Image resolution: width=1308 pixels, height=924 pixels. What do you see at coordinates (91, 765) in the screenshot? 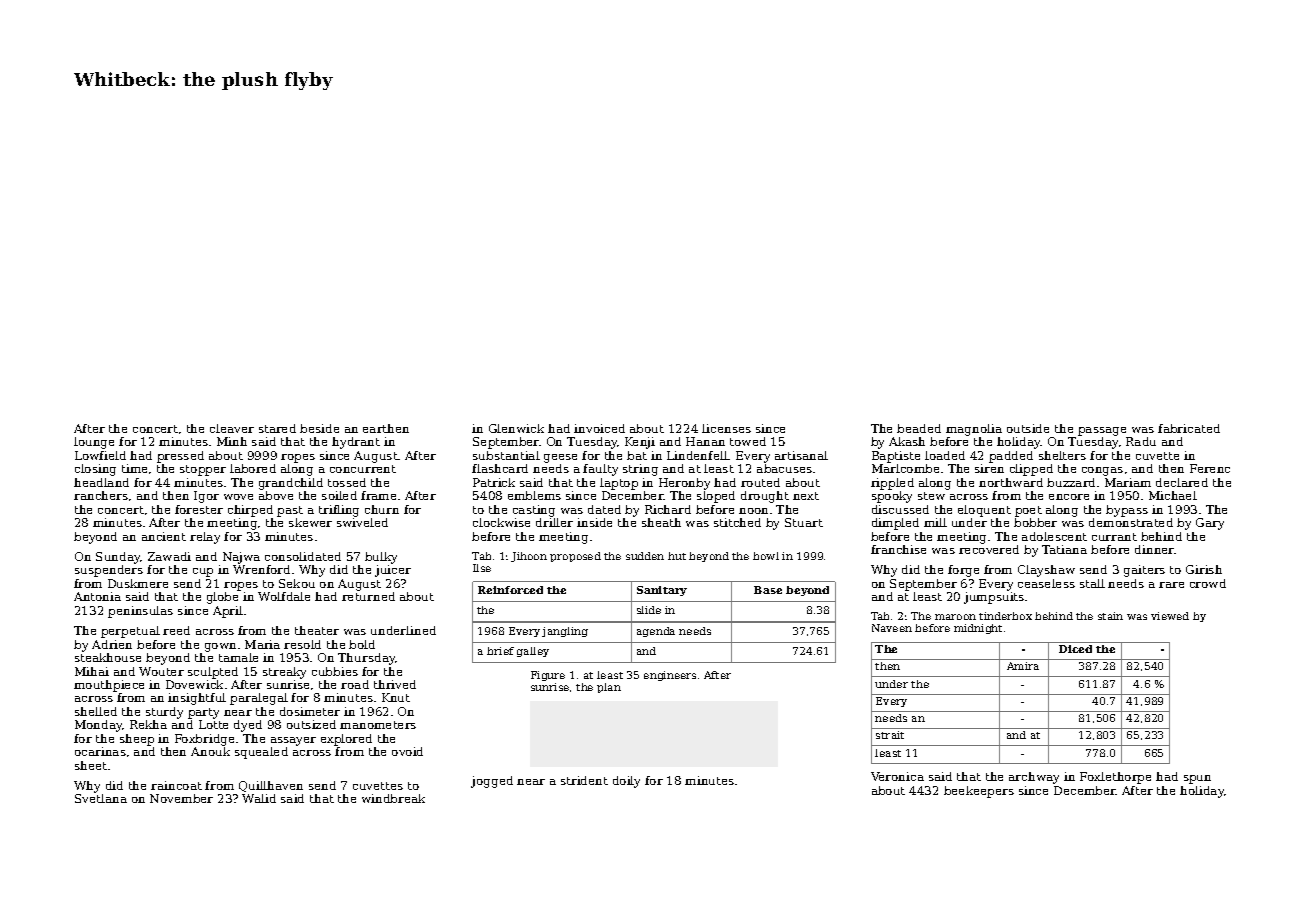
I see `sheet` at bounding box center [91, 765].
